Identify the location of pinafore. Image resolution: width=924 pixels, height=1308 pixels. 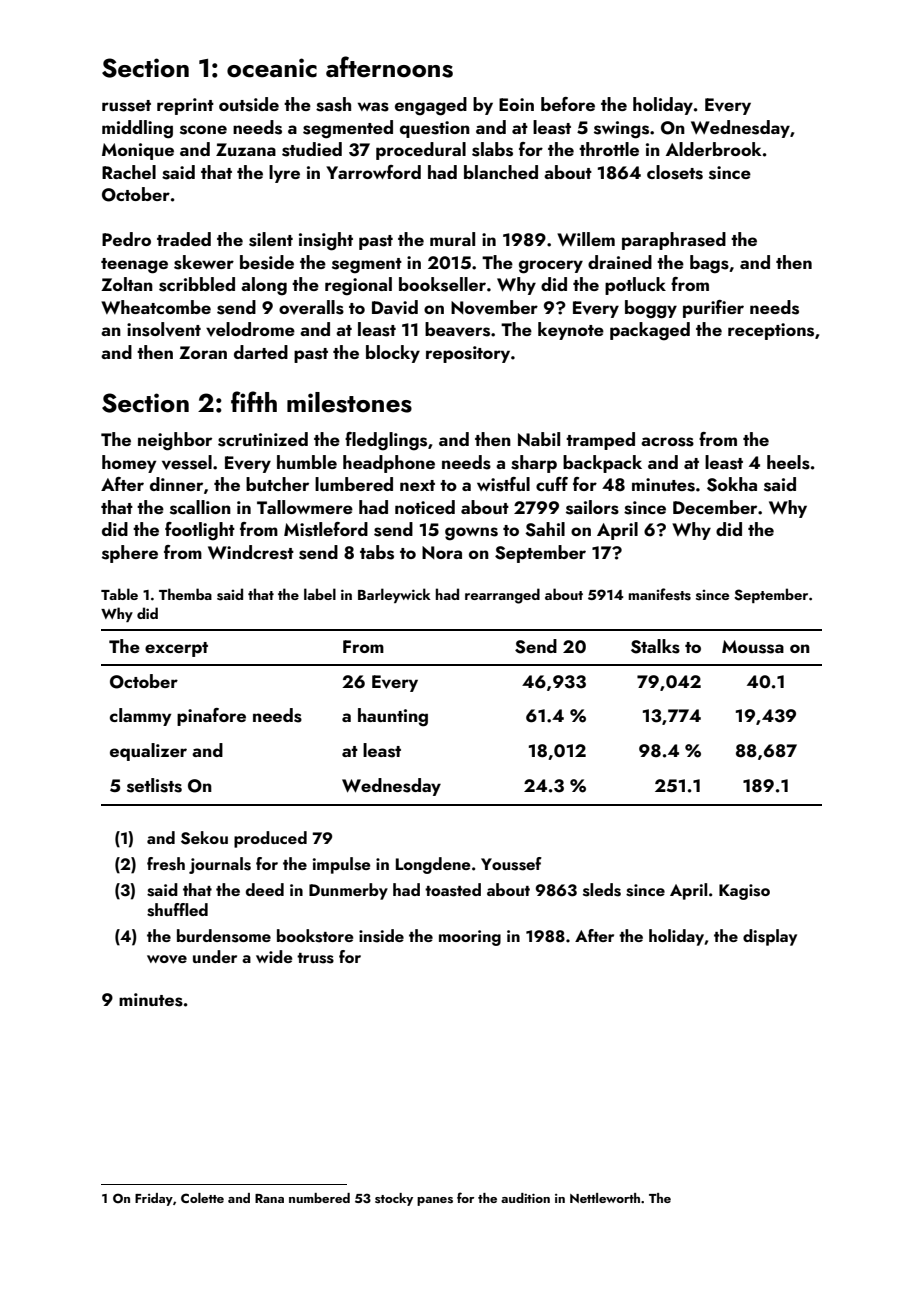
(211, 717).
